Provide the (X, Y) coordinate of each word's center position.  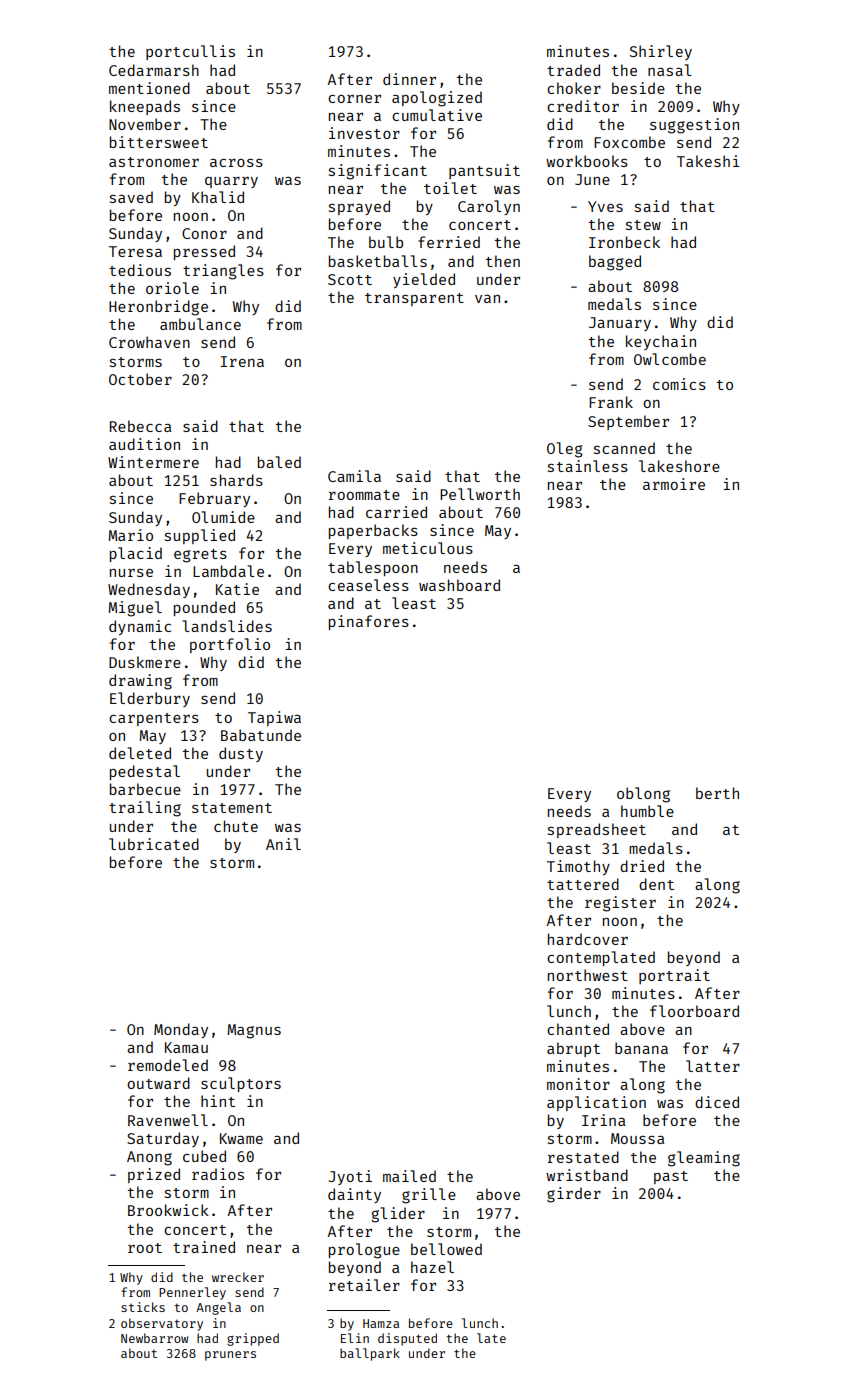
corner (354, 99)
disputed (407, 1339)
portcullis (190, 52)
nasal (670, 70)
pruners (230, 1356)
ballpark (370, 1354)
